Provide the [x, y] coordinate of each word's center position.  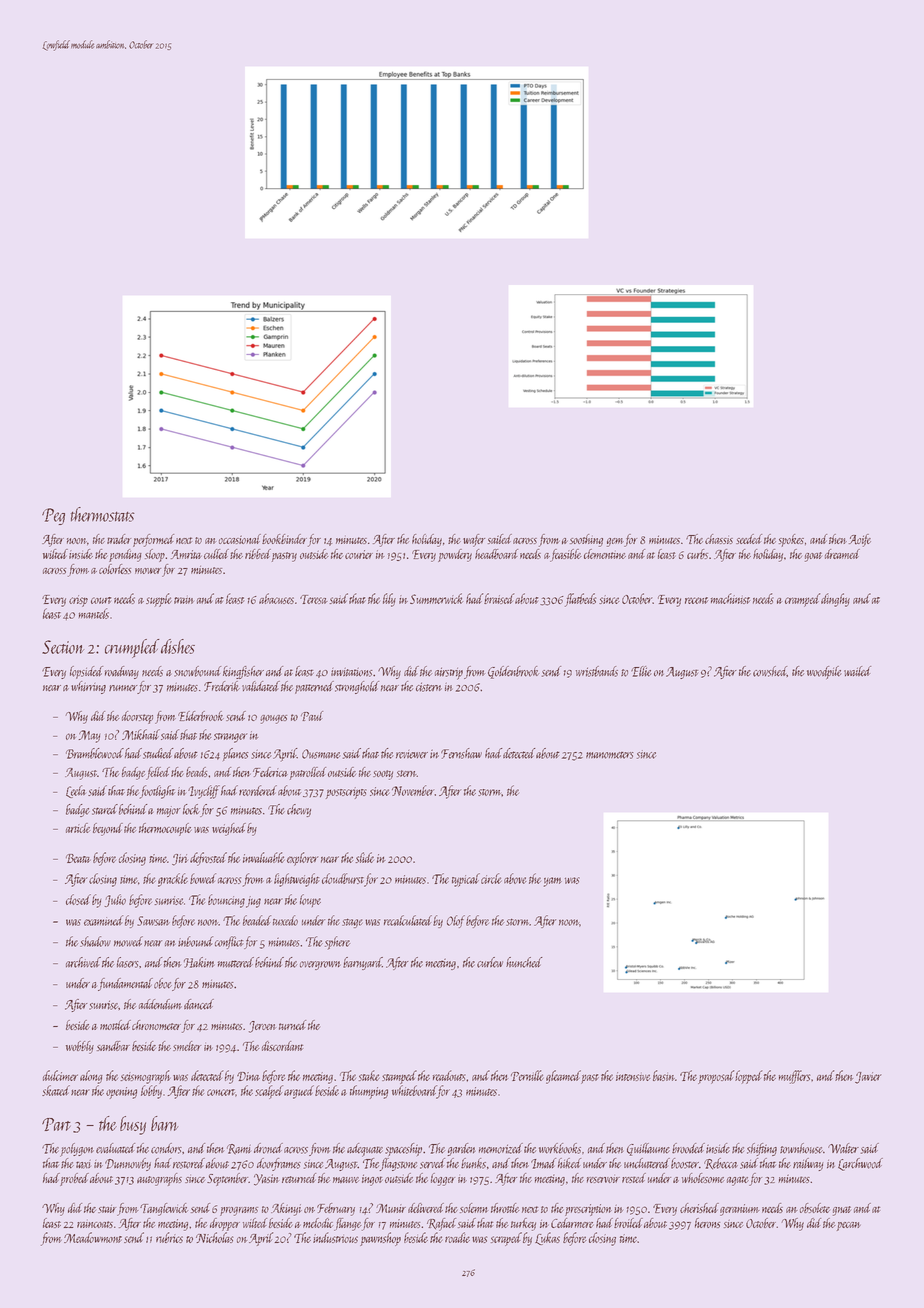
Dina [248, 1076]
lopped [749, 1077]
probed [74, 1179]
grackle [173, 880]
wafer [474, 540]
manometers [610, 755]
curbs [697, 554]
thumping [369, 1092]
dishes [178, 646]
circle [491, 878]
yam [553, 882]
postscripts [346, 793]
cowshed [770, 671]
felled [158, 773]
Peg [53, 516]
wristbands [597, 671]
